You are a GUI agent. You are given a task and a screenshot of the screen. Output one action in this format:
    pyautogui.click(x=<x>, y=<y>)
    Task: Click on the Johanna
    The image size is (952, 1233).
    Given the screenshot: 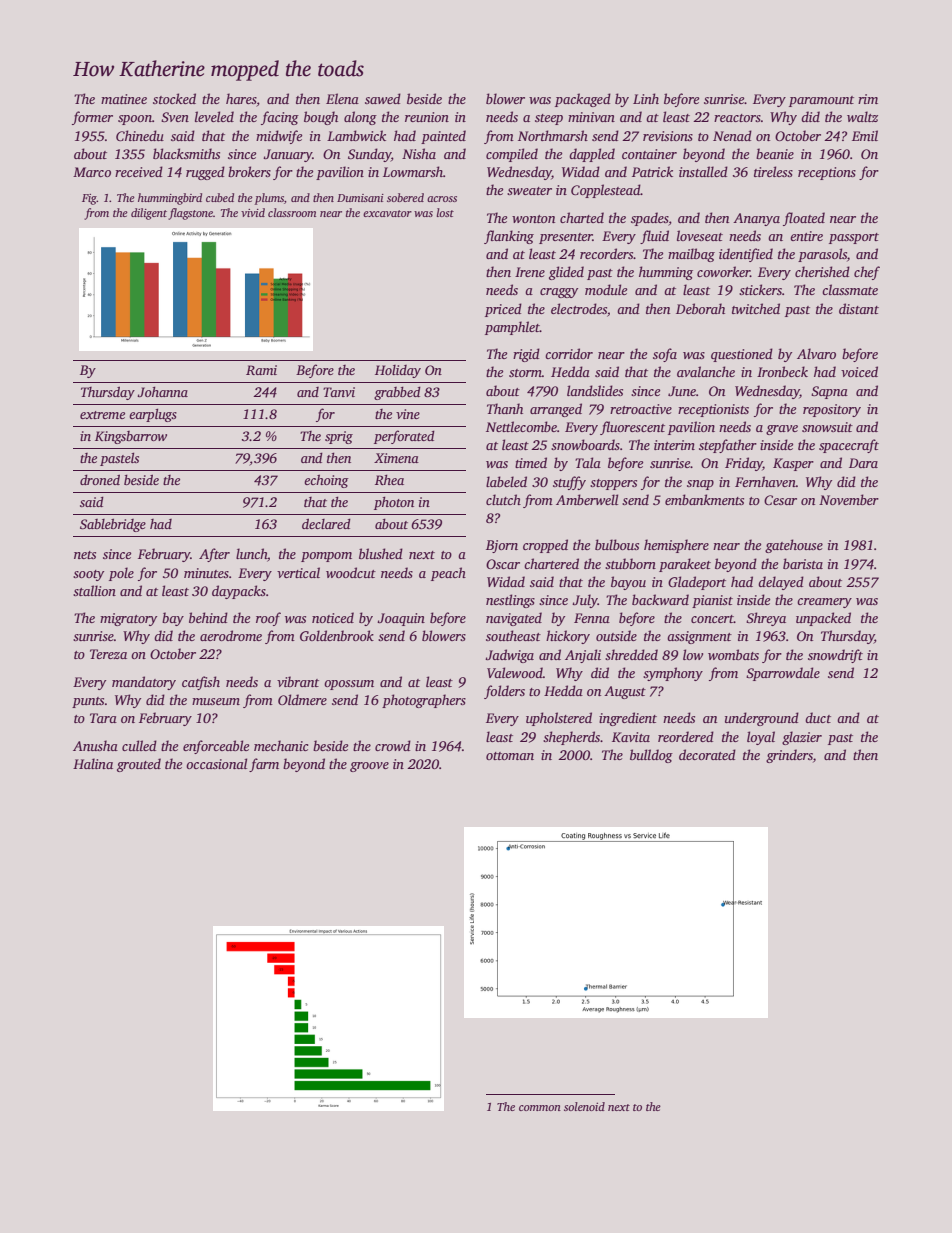 What is the action you would take?
    pyautogui.click(x=162, y=391)
